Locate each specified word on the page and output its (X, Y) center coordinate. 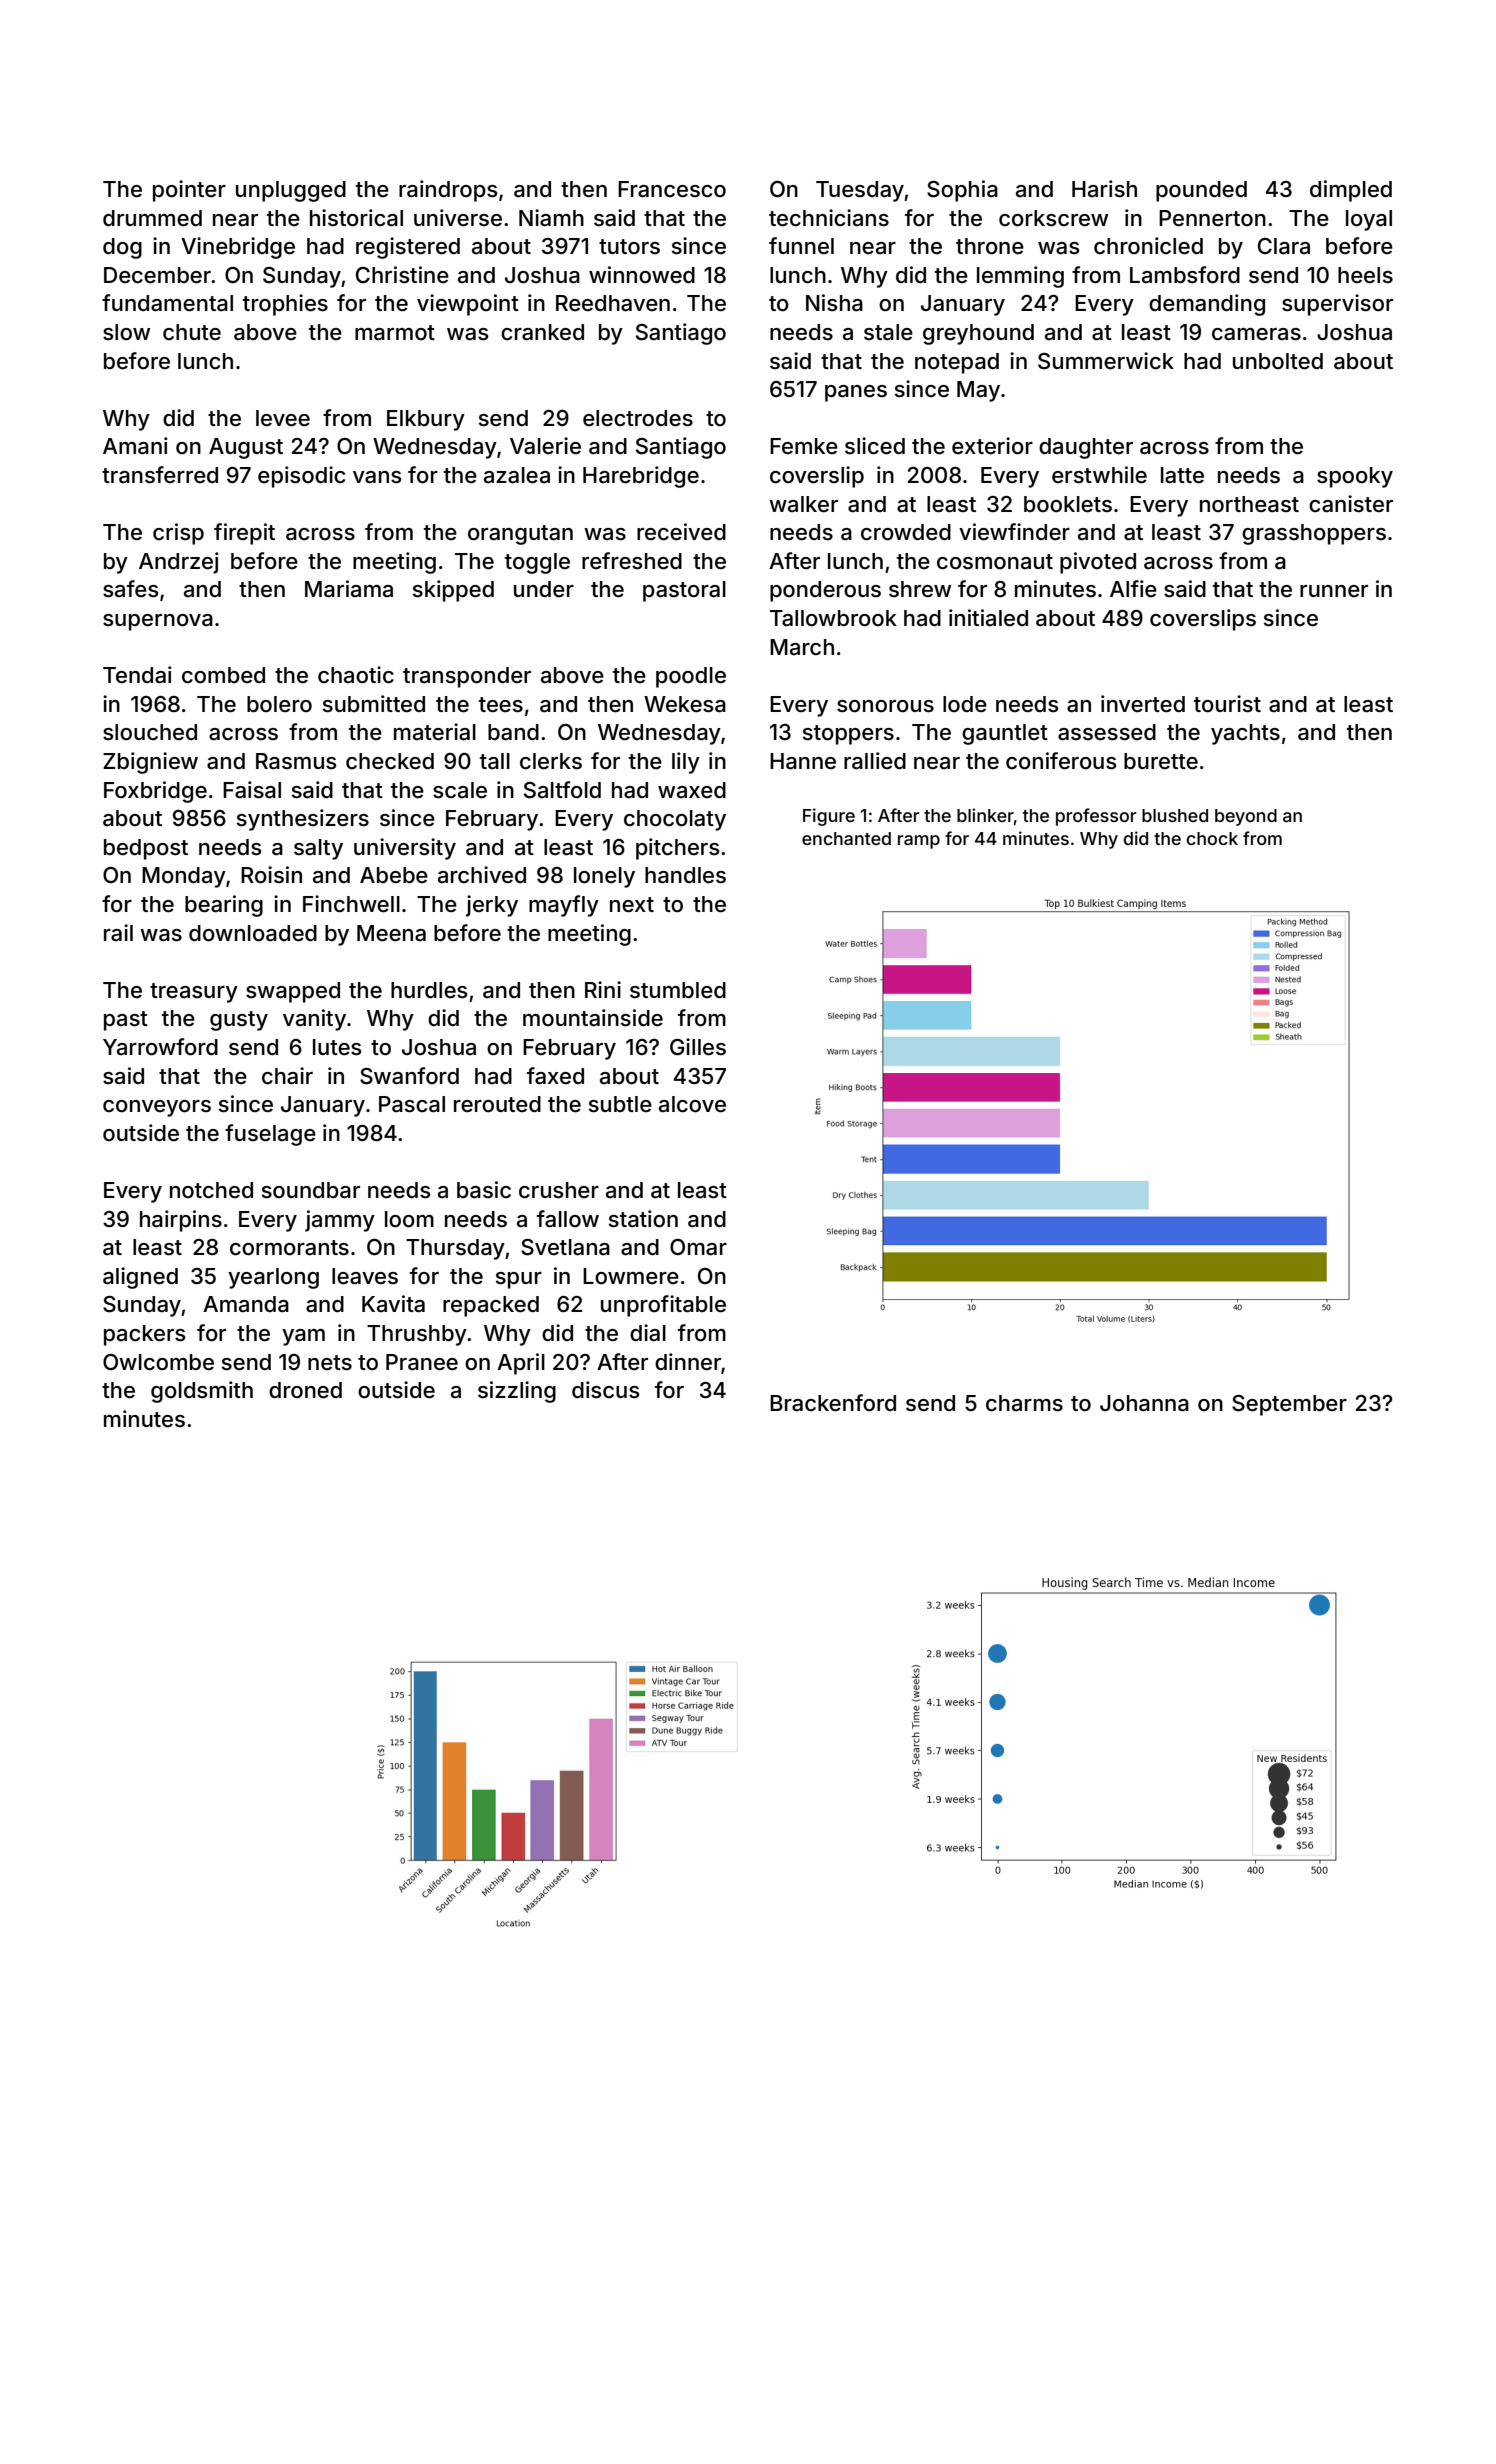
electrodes (638, 418)
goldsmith (202, 1392)
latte (1182, 475)
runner (1334, 591)
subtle (620, 1104)
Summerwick (1106, 361)
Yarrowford (160, 1047)
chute (192, 332)
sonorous (885, 706)
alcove (692, 1104)
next (632, 905)
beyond (1246, 817)
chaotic (356, 675)
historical (356, 218)
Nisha (834, 303)
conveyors (157, 1108)
